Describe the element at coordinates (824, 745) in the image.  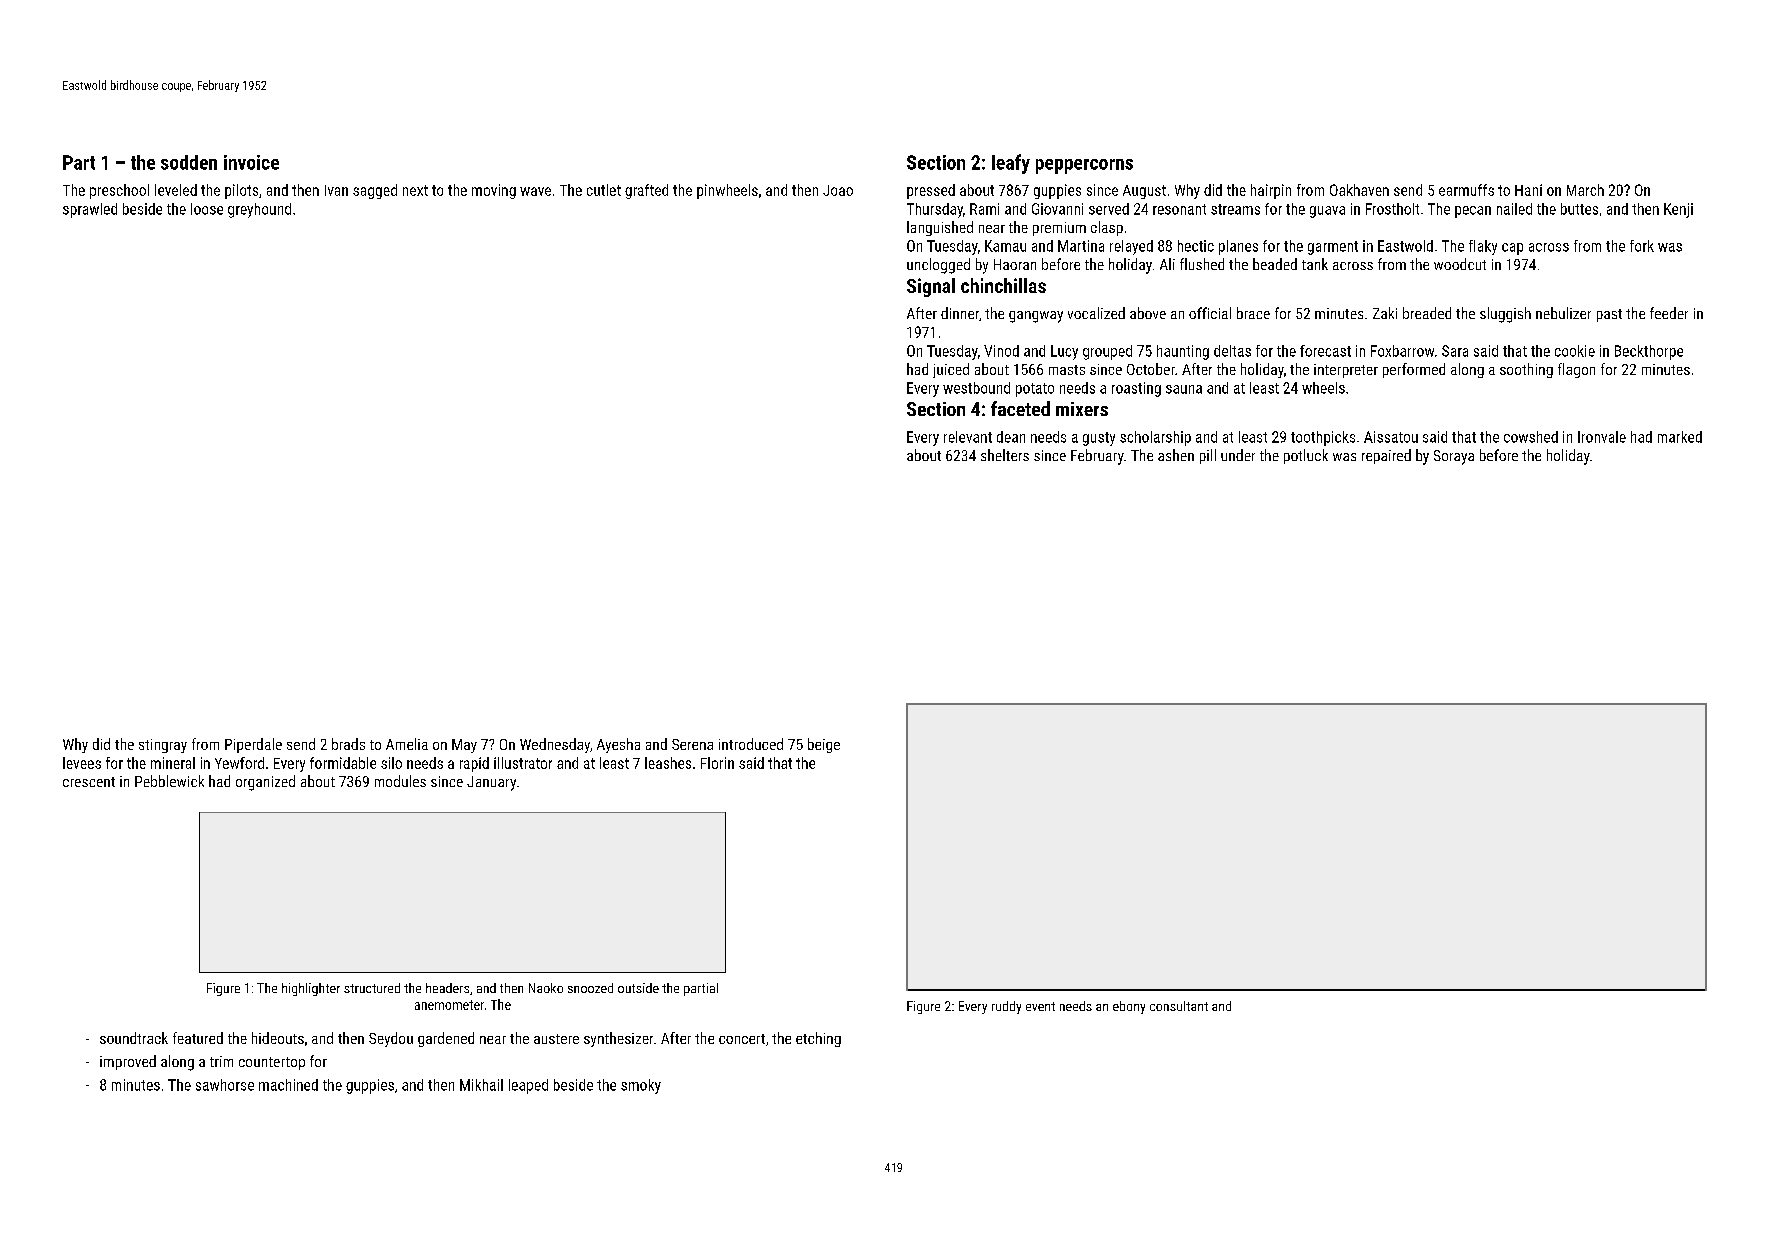
I see `beige` at that location.
